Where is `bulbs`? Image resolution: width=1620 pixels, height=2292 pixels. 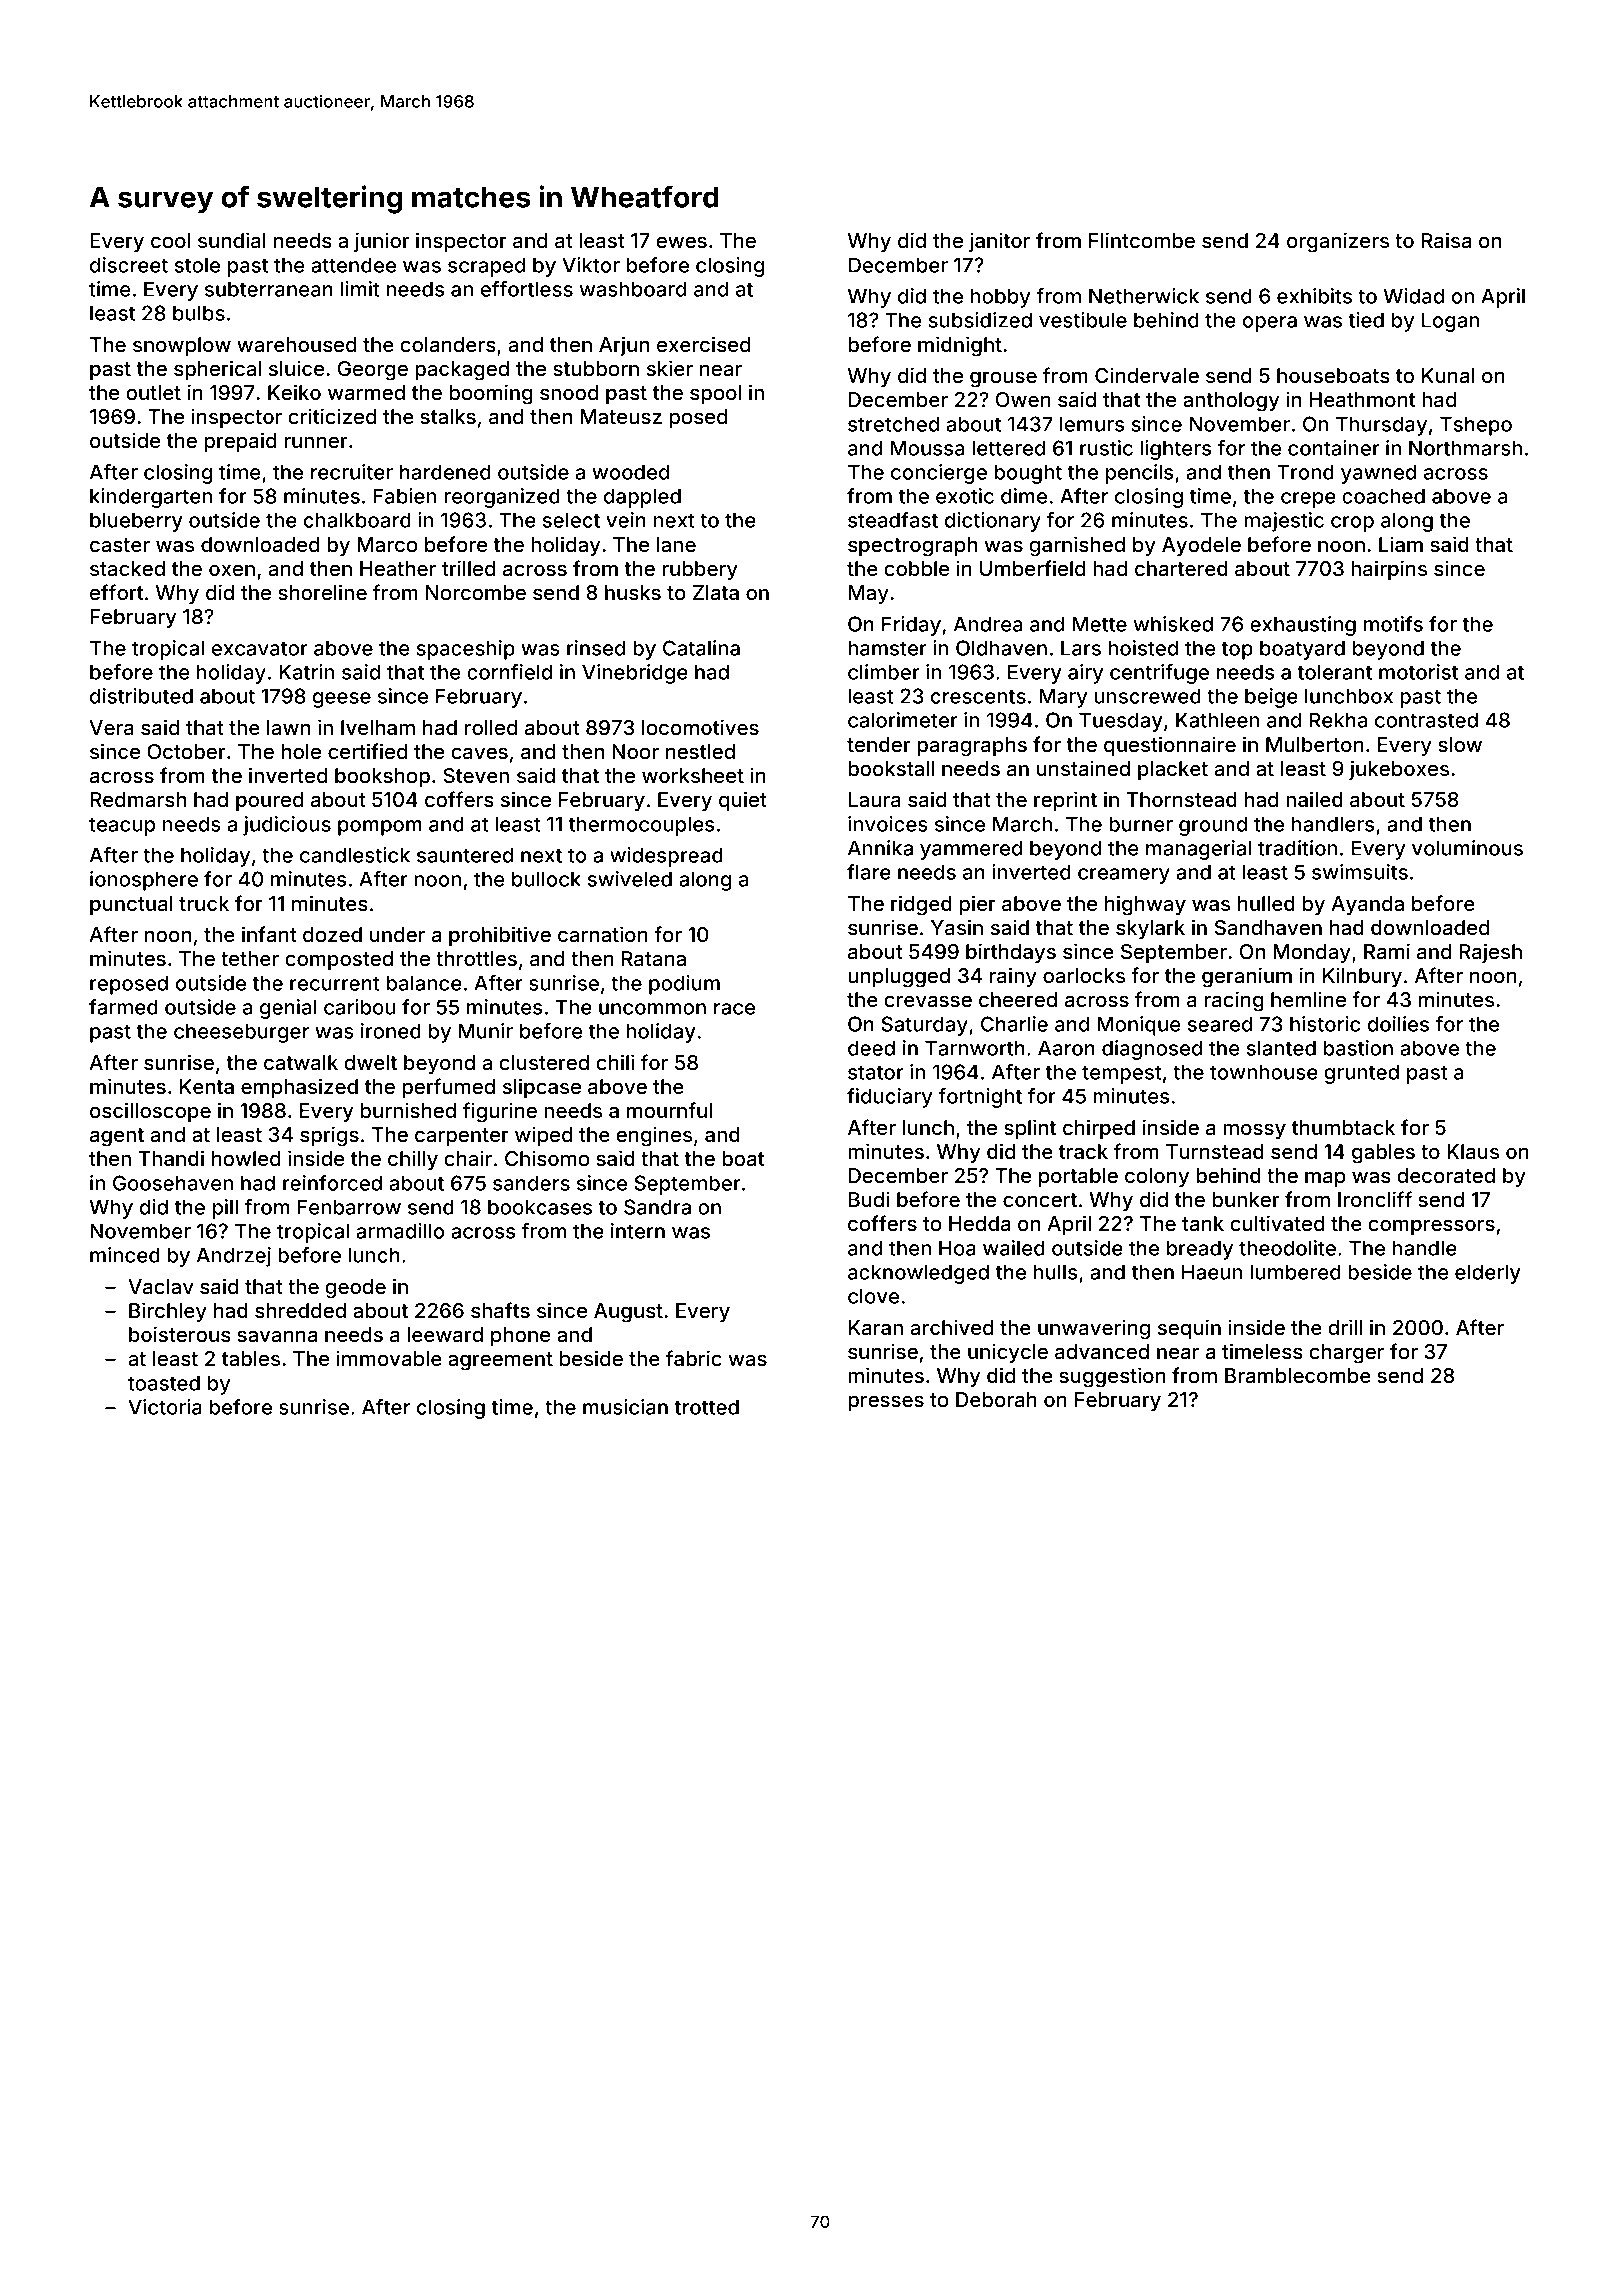
bulbs is located at coordinates (199, 313).
